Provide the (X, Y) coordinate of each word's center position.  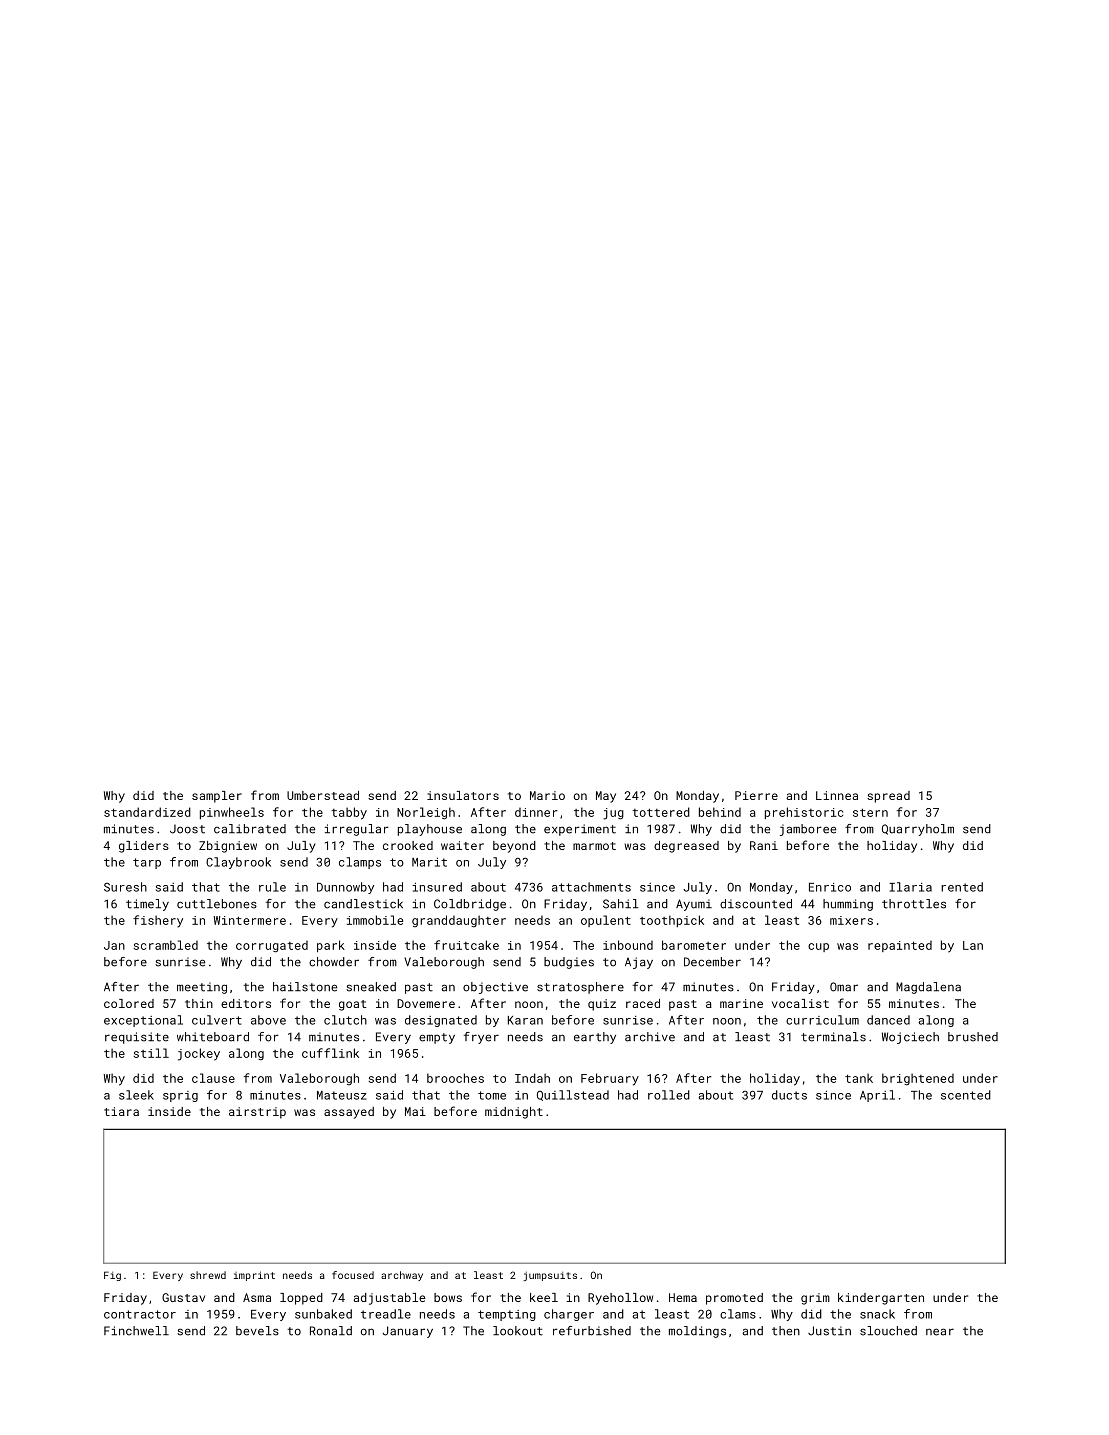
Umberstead (323, 795)
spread (888, 797)
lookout (518, 1331)
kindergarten (881, 1299)
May (606, 797)
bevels (257, 1331)
